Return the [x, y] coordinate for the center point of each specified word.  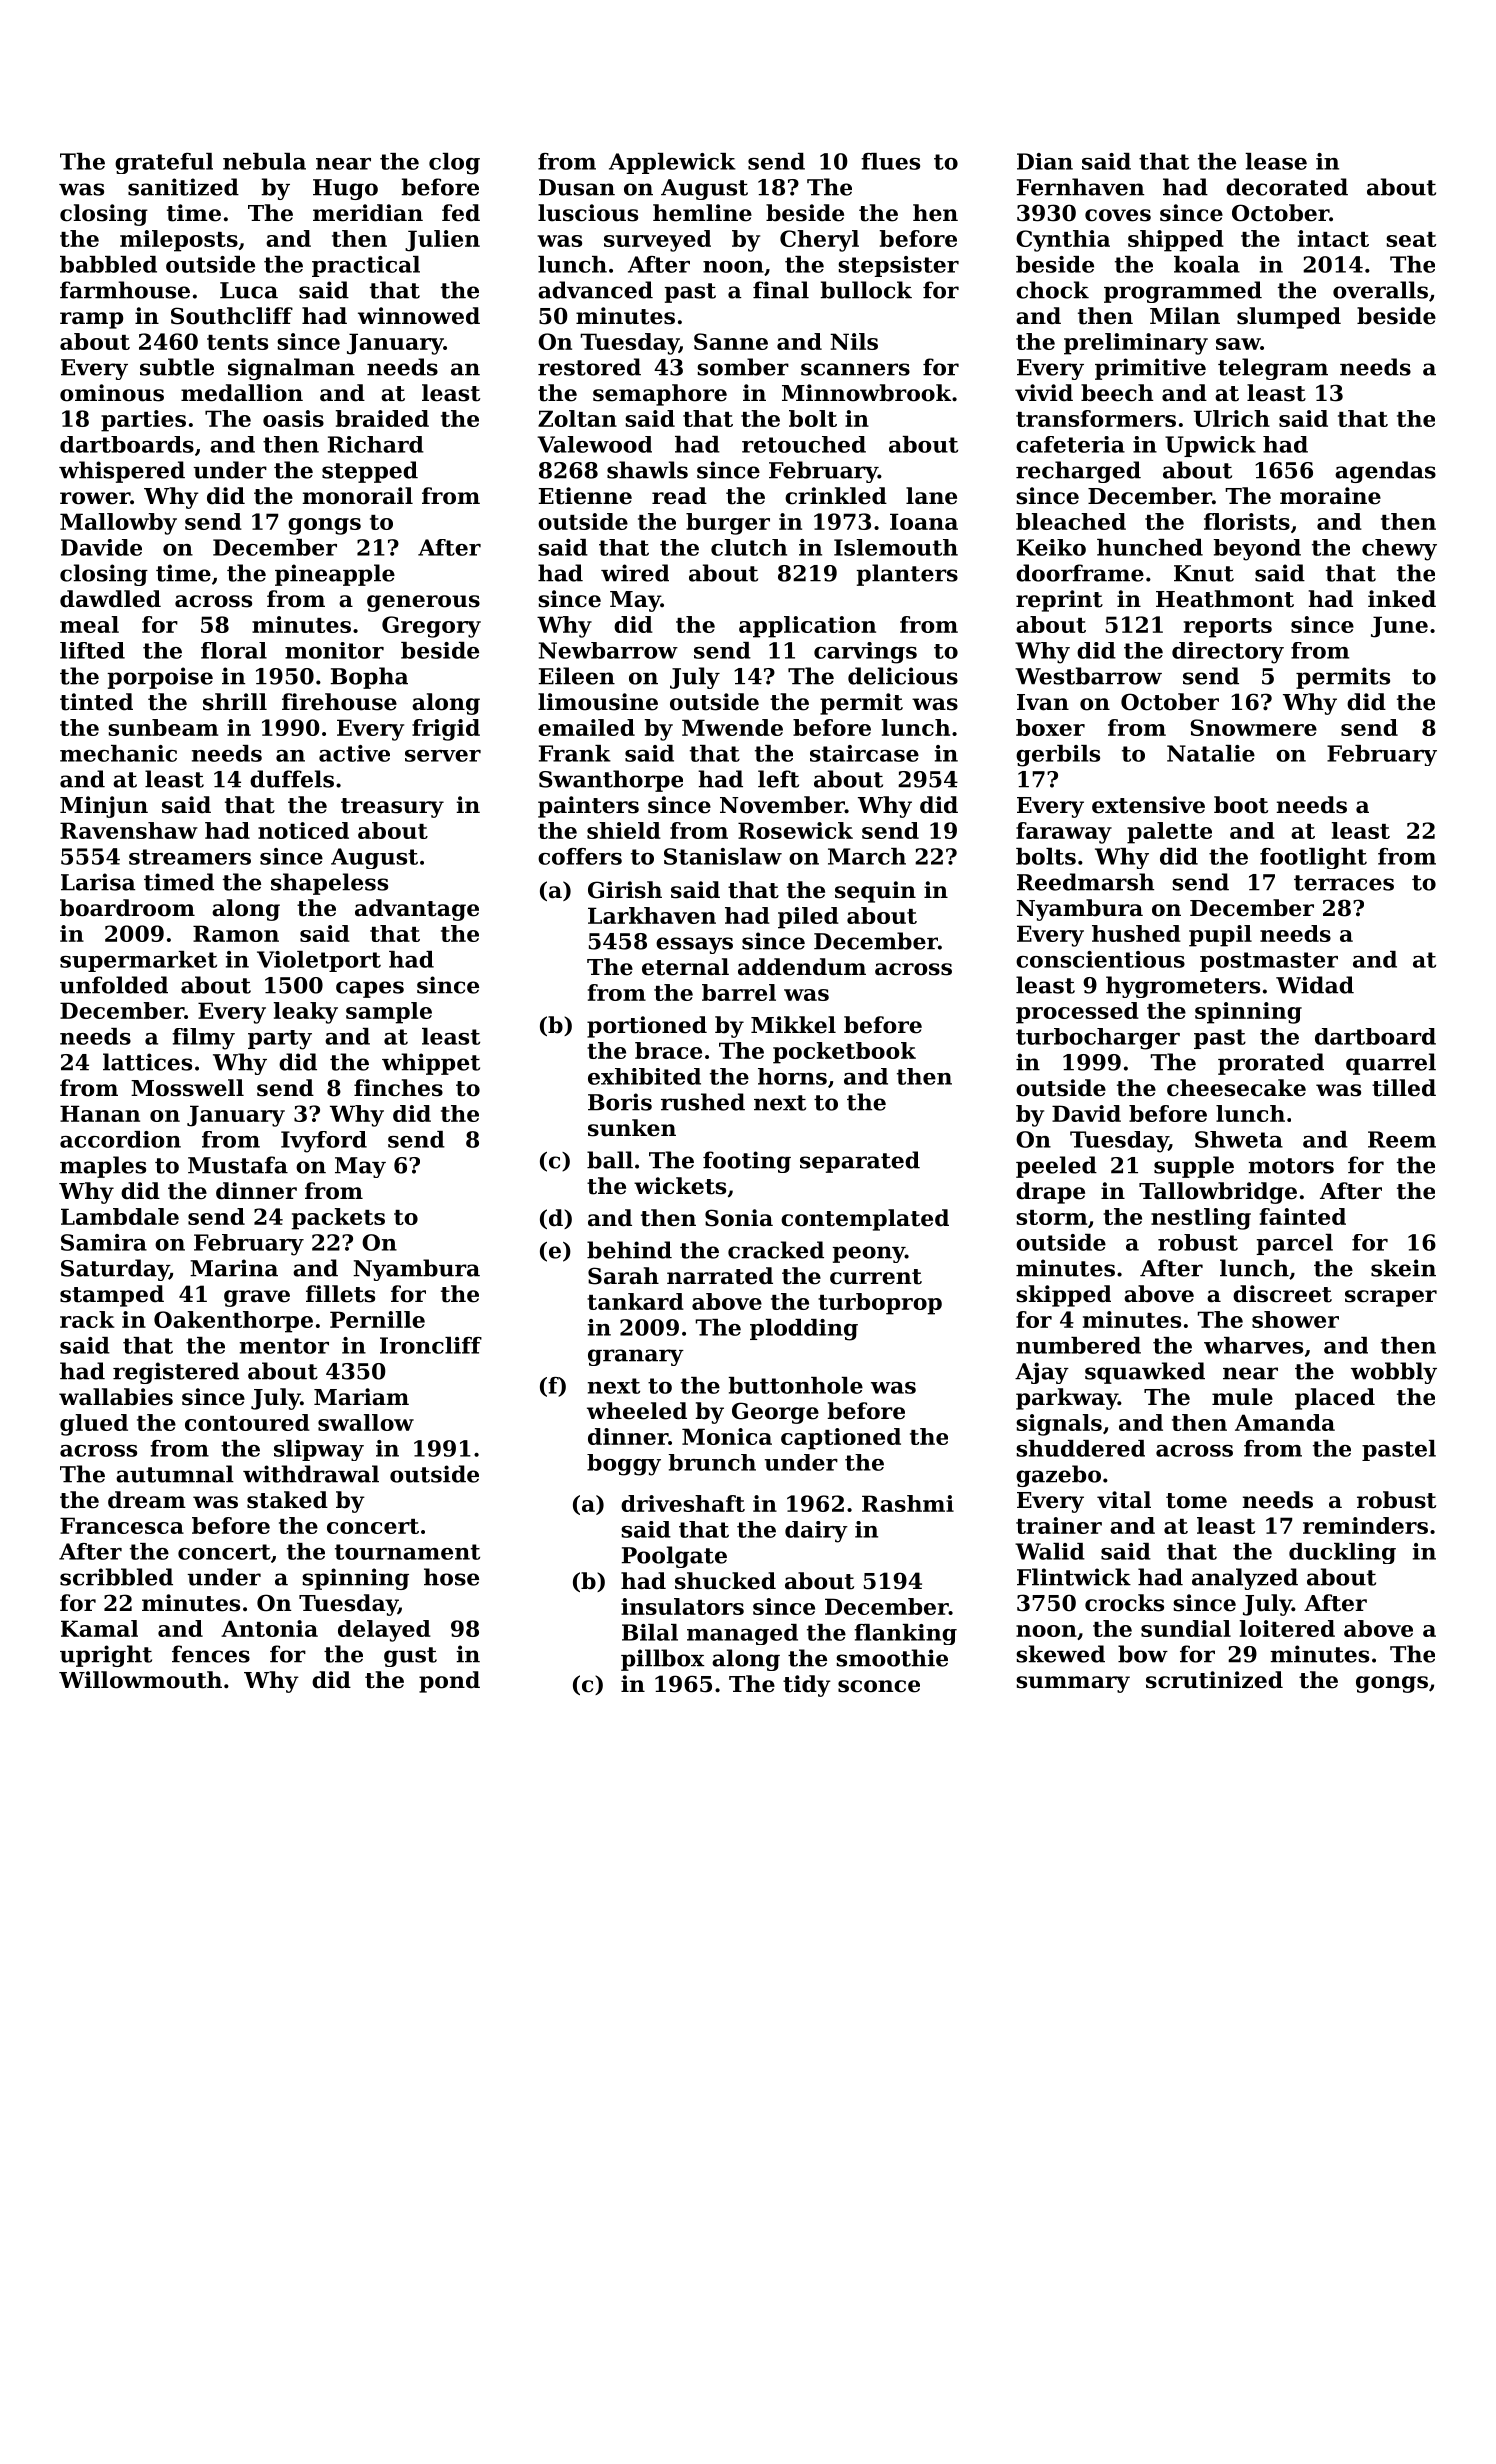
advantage [417, 910]
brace [668, 1050]
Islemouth [896, 547]
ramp [91, 320]
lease [1276, 161]
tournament [407, 1552]
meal [89, 624]
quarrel [1391, 1064]
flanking [905, 1634]
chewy [1399, 550]
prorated [1271, 1064]
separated [860, 1162]
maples [103, 1167]
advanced [595, 290]
